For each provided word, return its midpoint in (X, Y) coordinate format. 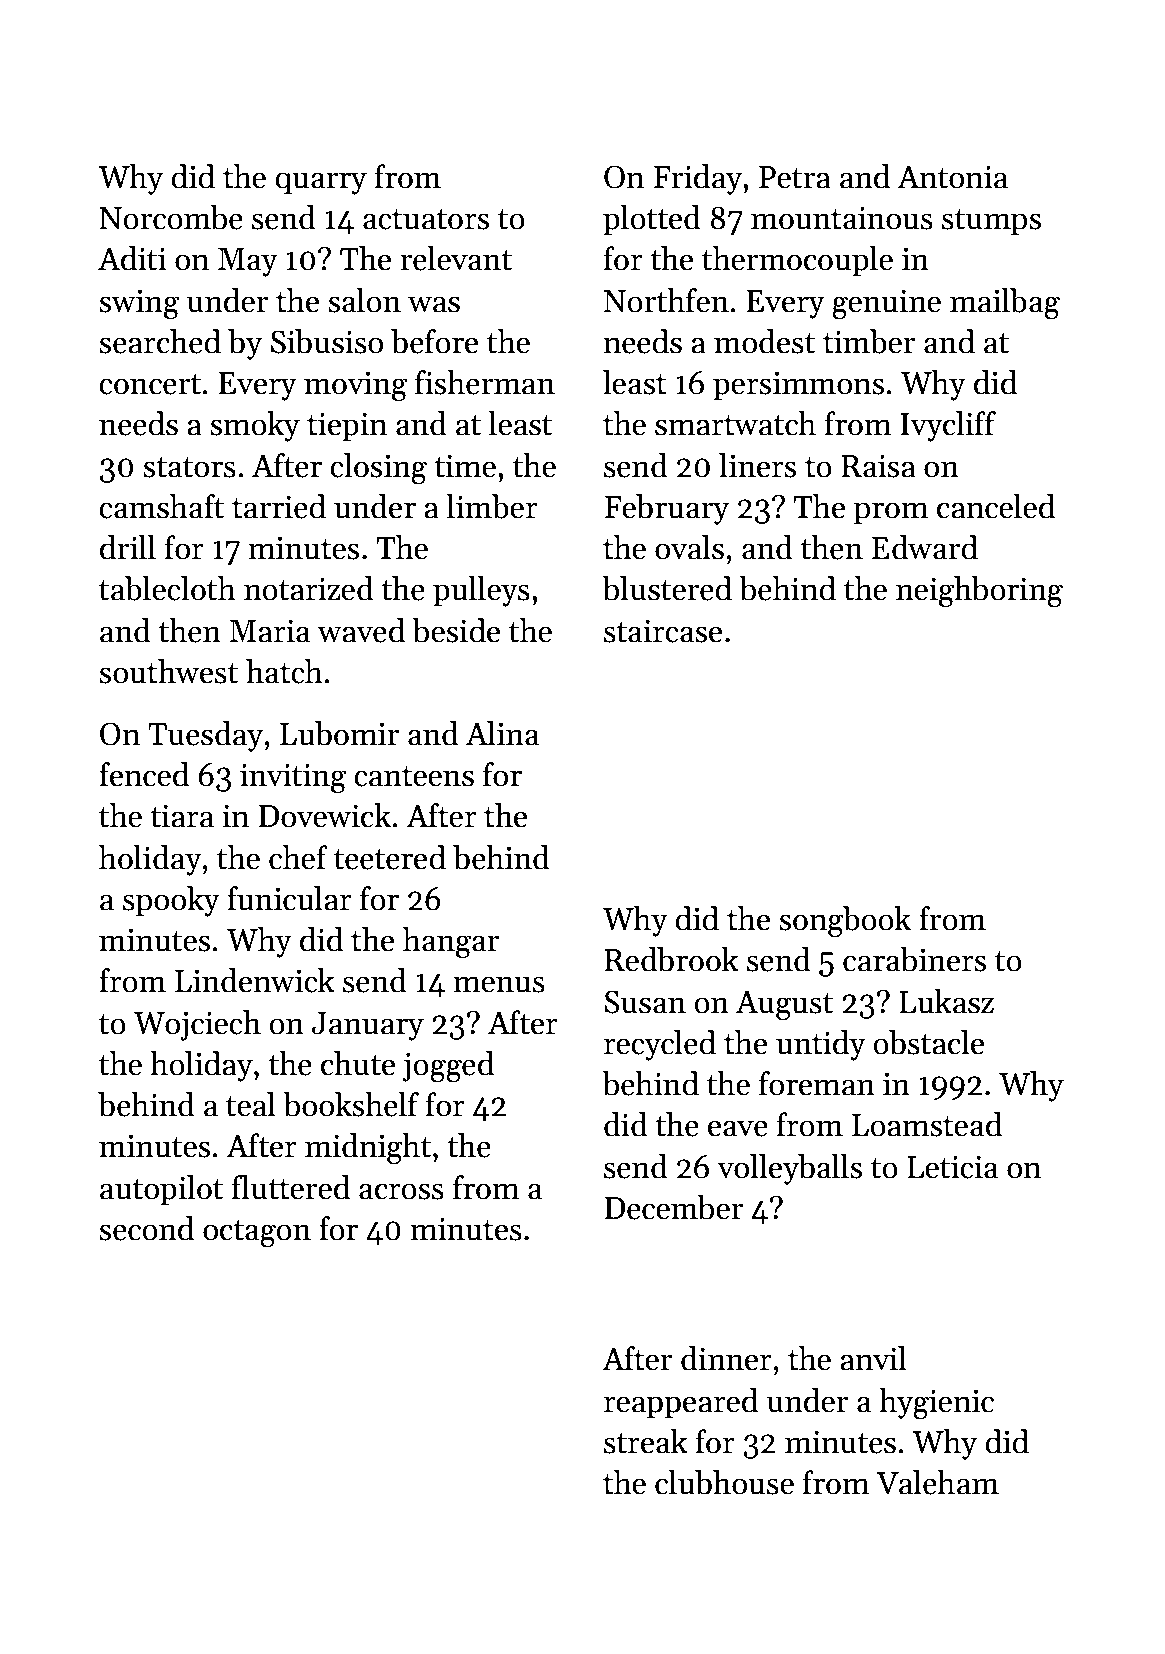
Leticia (952, 1167)
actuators (426, 219)
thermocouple (797, 261)
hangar (451, 943)
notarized (309, 588)
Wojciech (197, 1025)
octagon (257, 1234)
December (673, 1207)
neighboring (979, 592)
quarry (321, 183)
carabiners (914, 959)
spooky (171, 901)
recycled (660, 1045)
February (666, 509)
